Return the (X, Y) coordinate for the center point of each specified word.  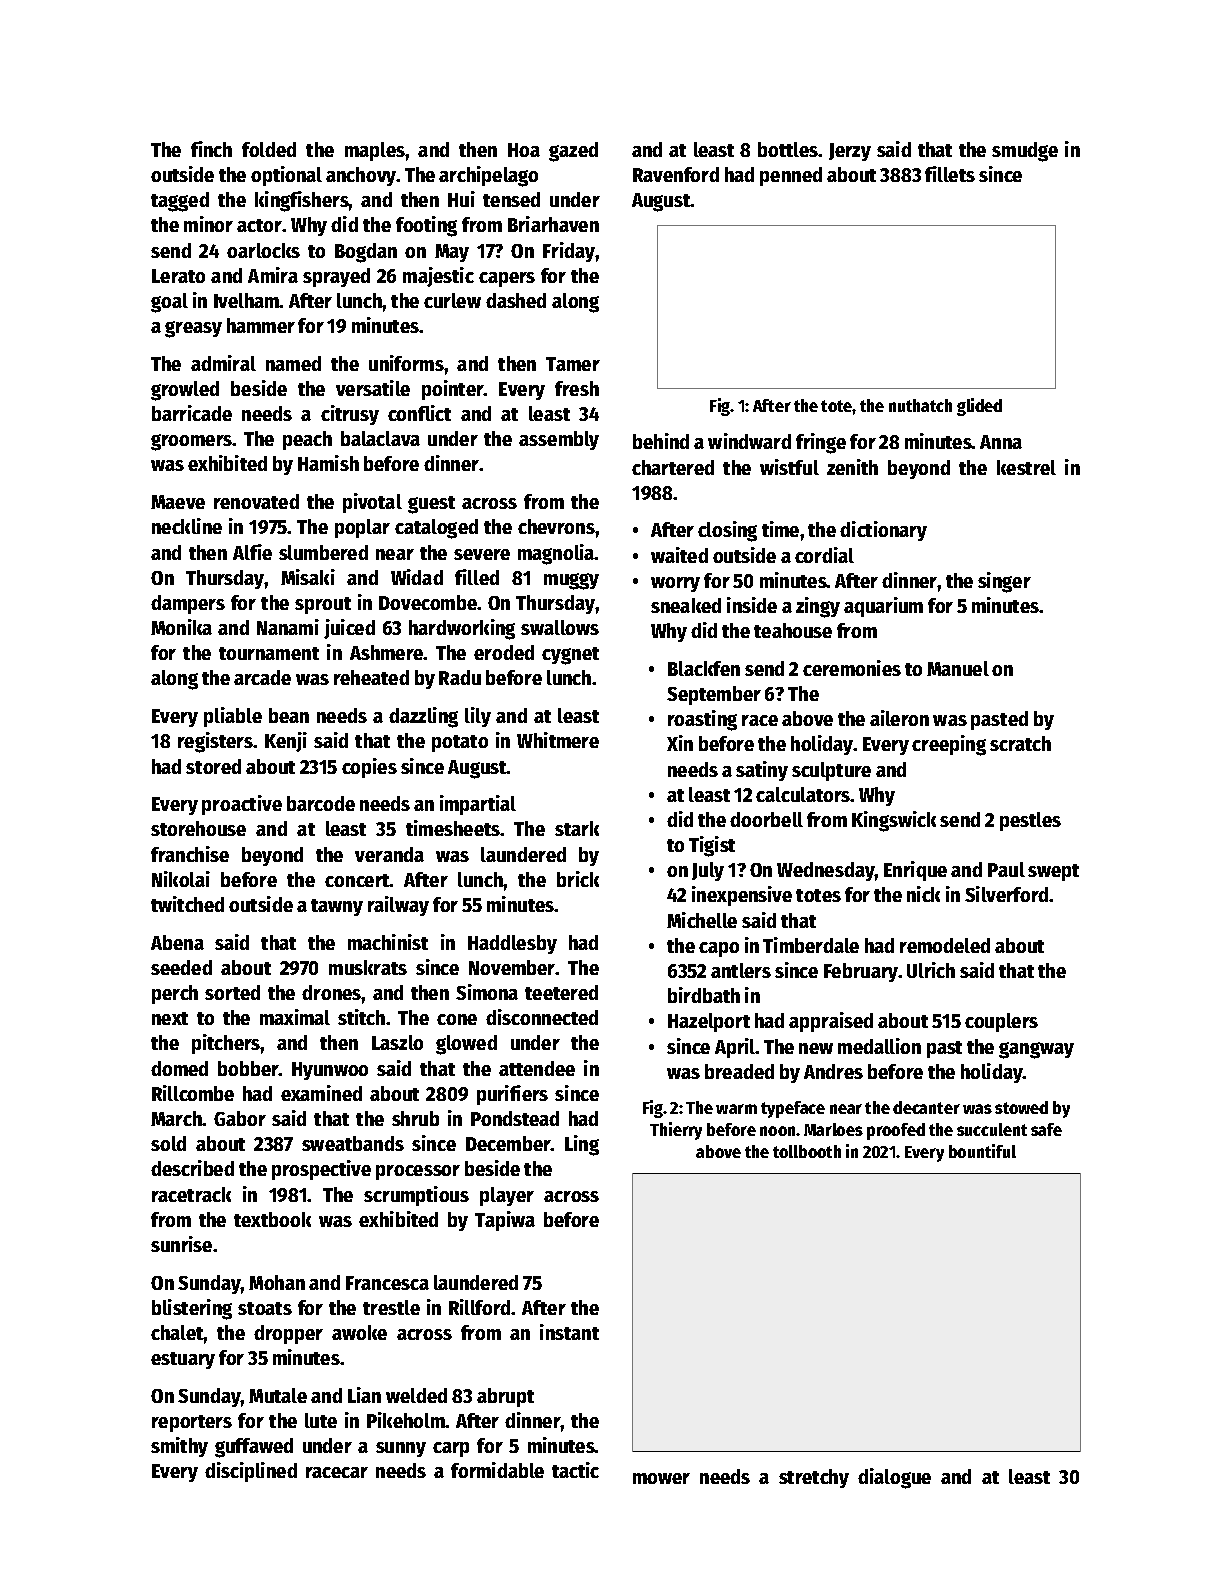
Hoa (524, 150)
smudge (1025, 152)
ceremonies (852, 668)
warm (736, 1109)
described (192, 1168)
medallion (879, 1046)
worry (675, 584)
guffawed (254, 1448)
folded (269, 149)
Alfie (252, 552)
